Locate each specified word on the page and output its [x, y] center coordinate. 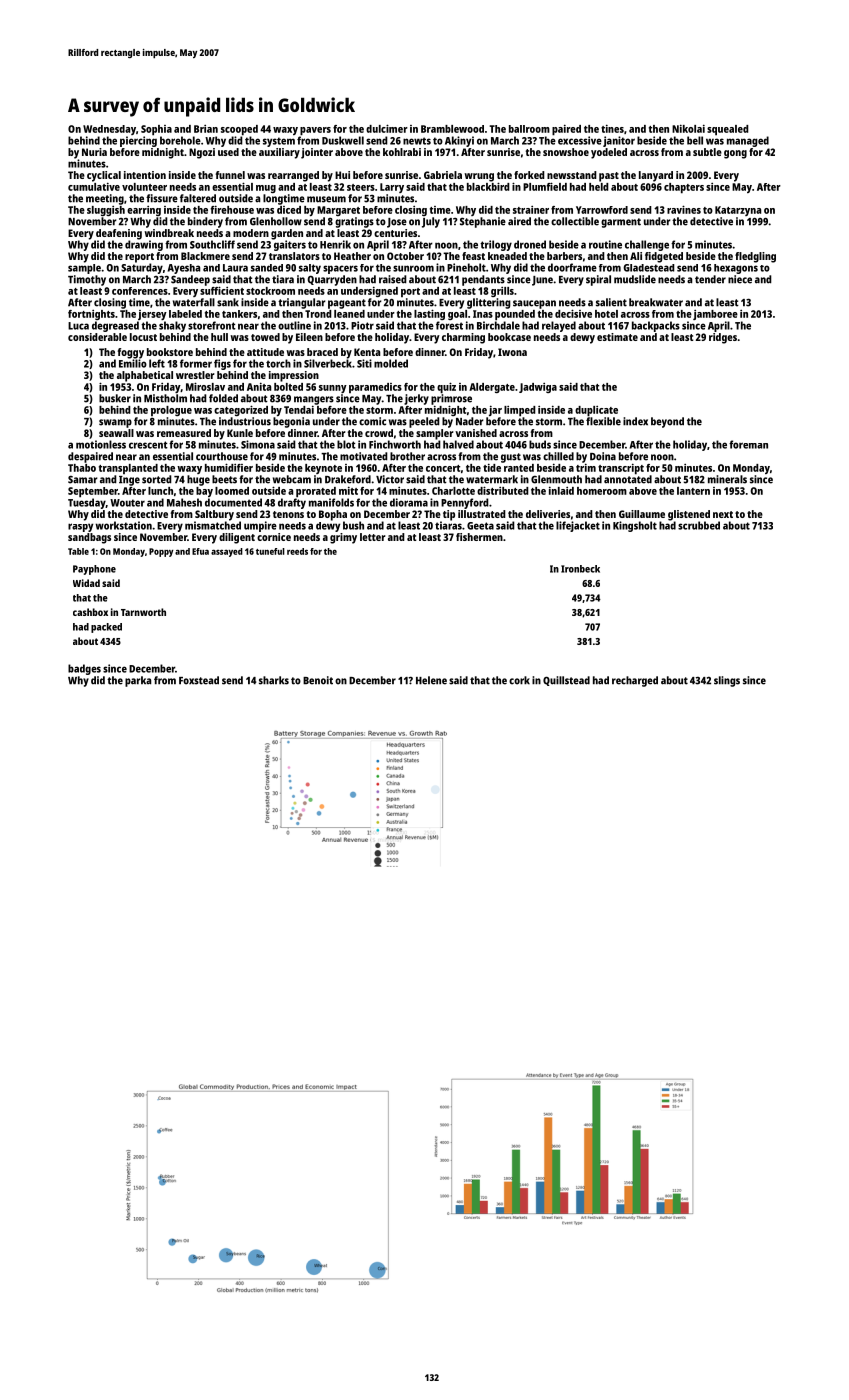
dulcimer [387, 128]
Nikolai [688, 128]
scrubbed [699, 525]
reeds [297, 551]
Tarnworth [143, 612]
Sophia [156, 130]
